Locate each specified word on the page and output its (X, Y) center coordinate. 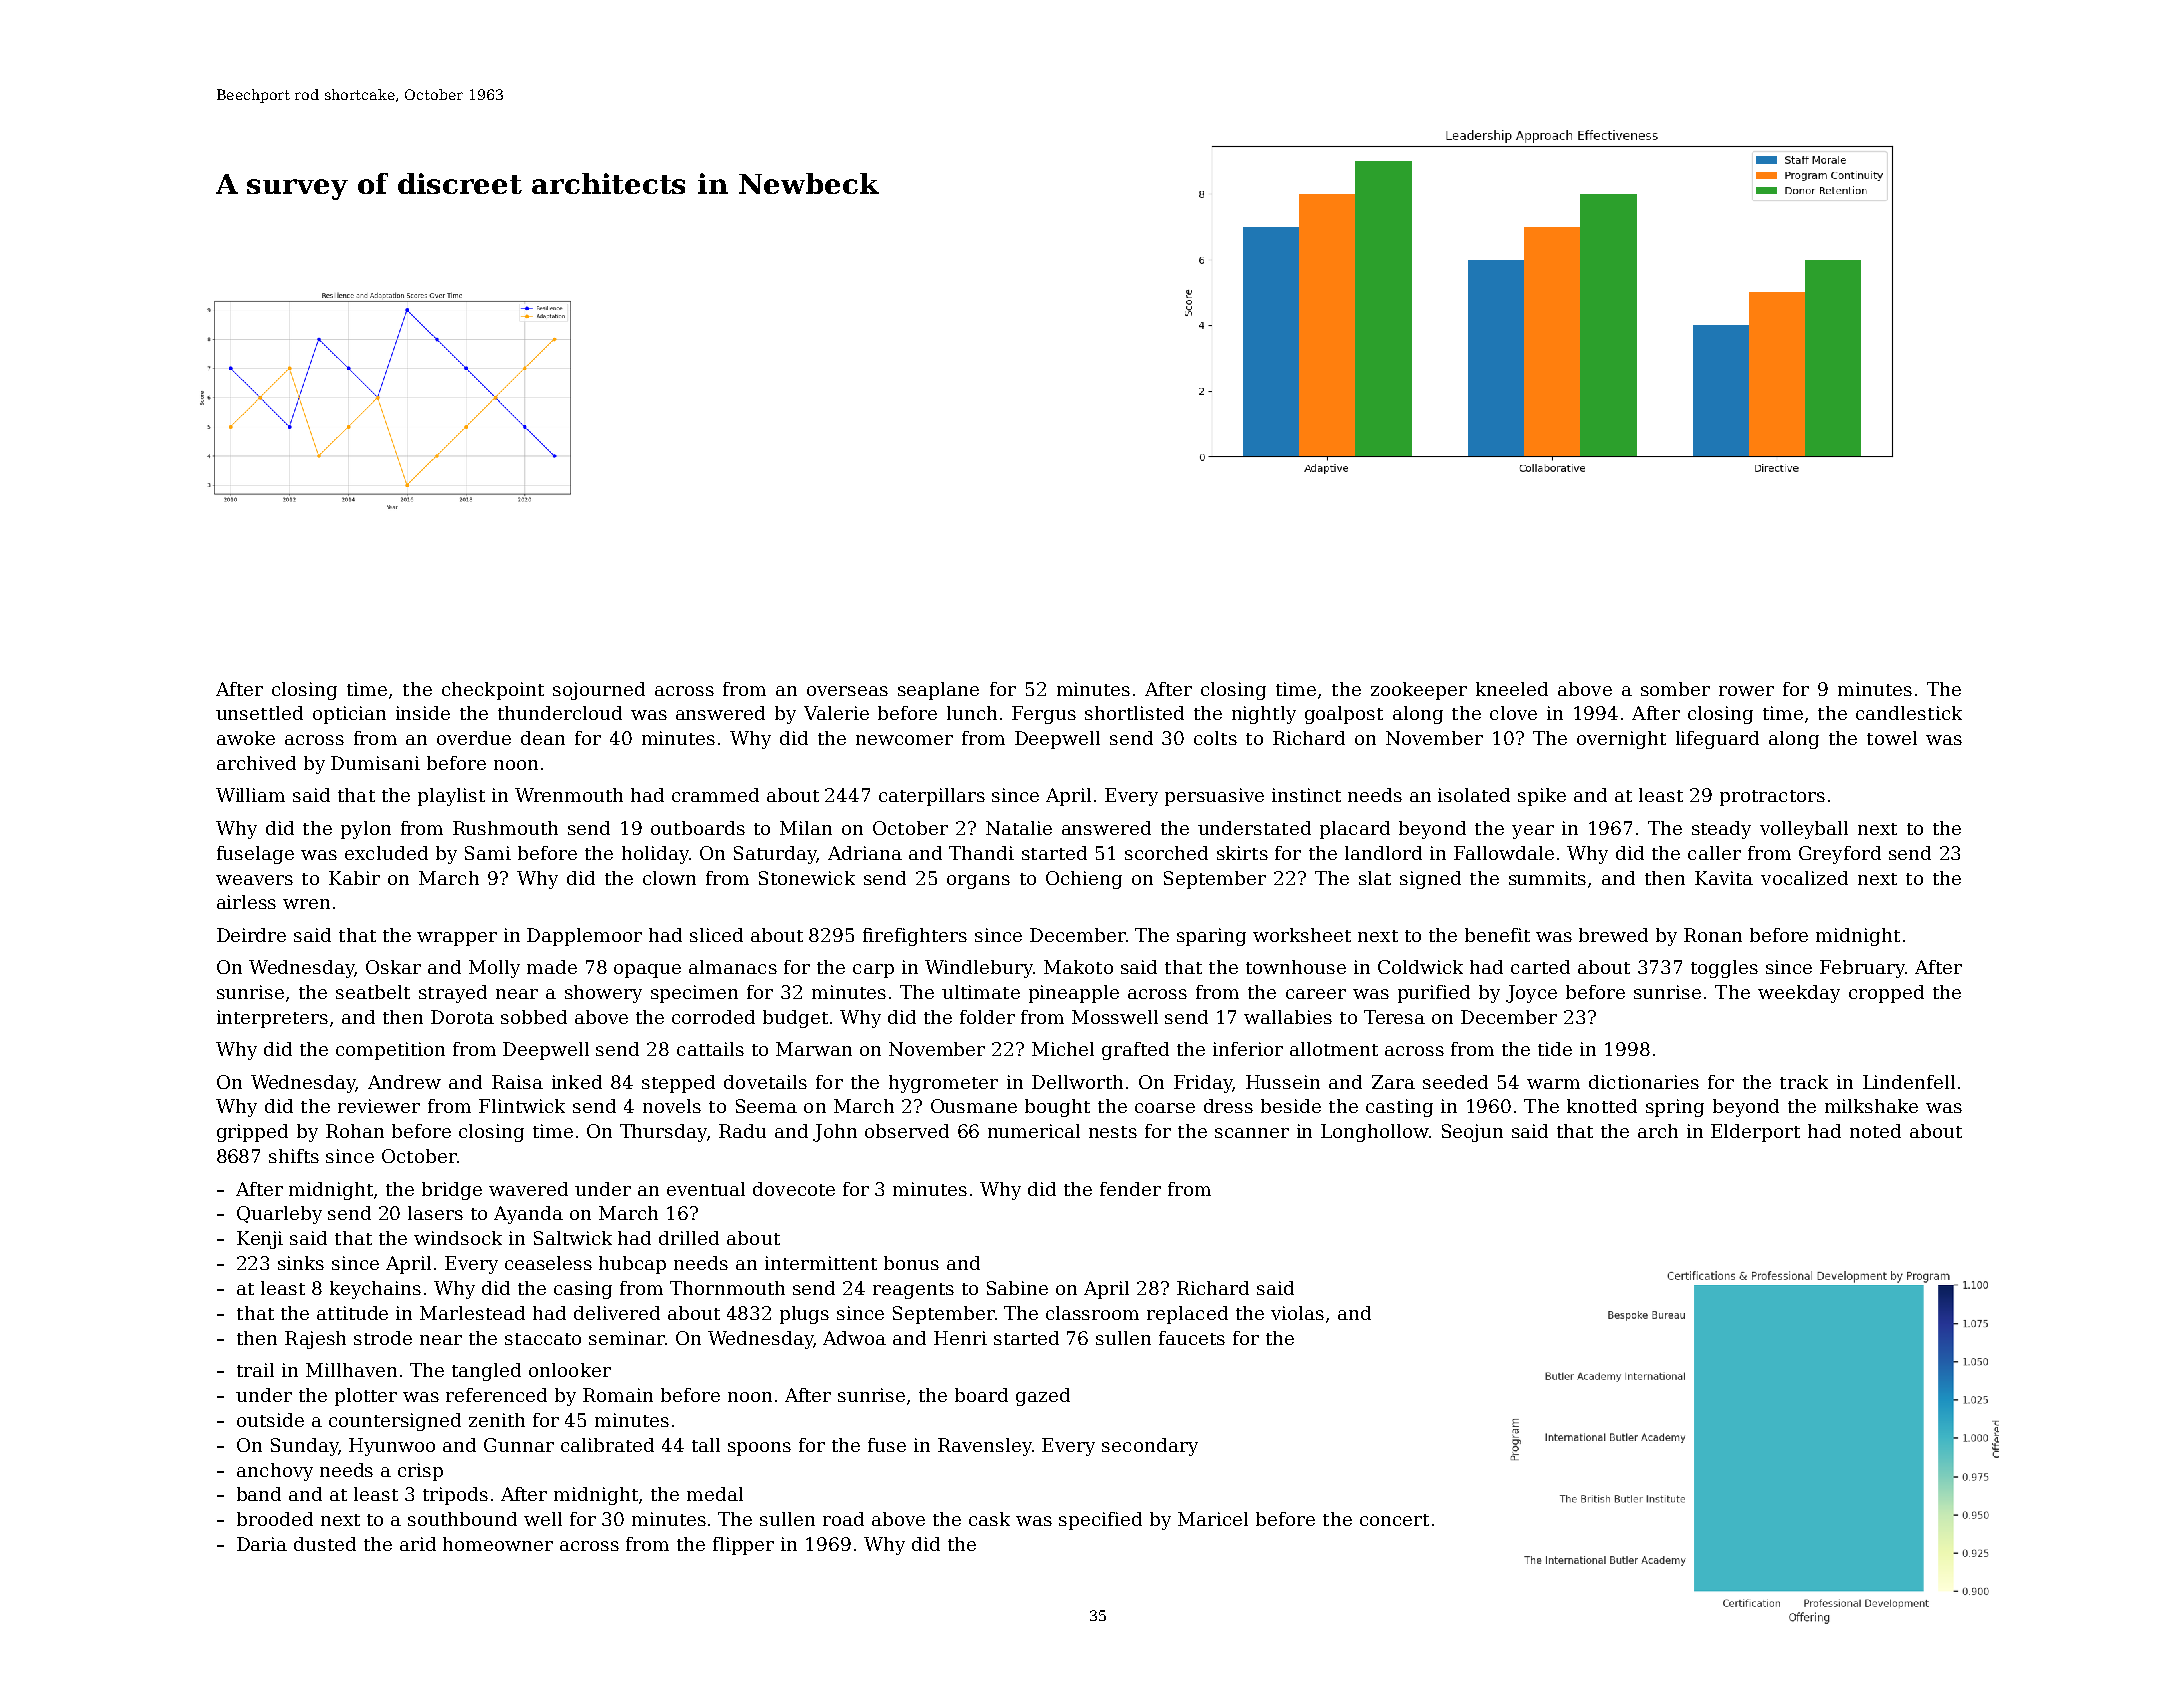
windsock (458, 1238)
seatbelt (373, 992)
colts (1215, 738)
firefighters (915, 937)
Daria (262, 1544)
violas (1297, 1313)
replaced (1187, 1315)
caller (1714, 853)
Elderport (1755, 1133)
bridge (452, 1191)
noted (1875, 1131)
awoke (246, 738)
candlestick (1909, 713)
